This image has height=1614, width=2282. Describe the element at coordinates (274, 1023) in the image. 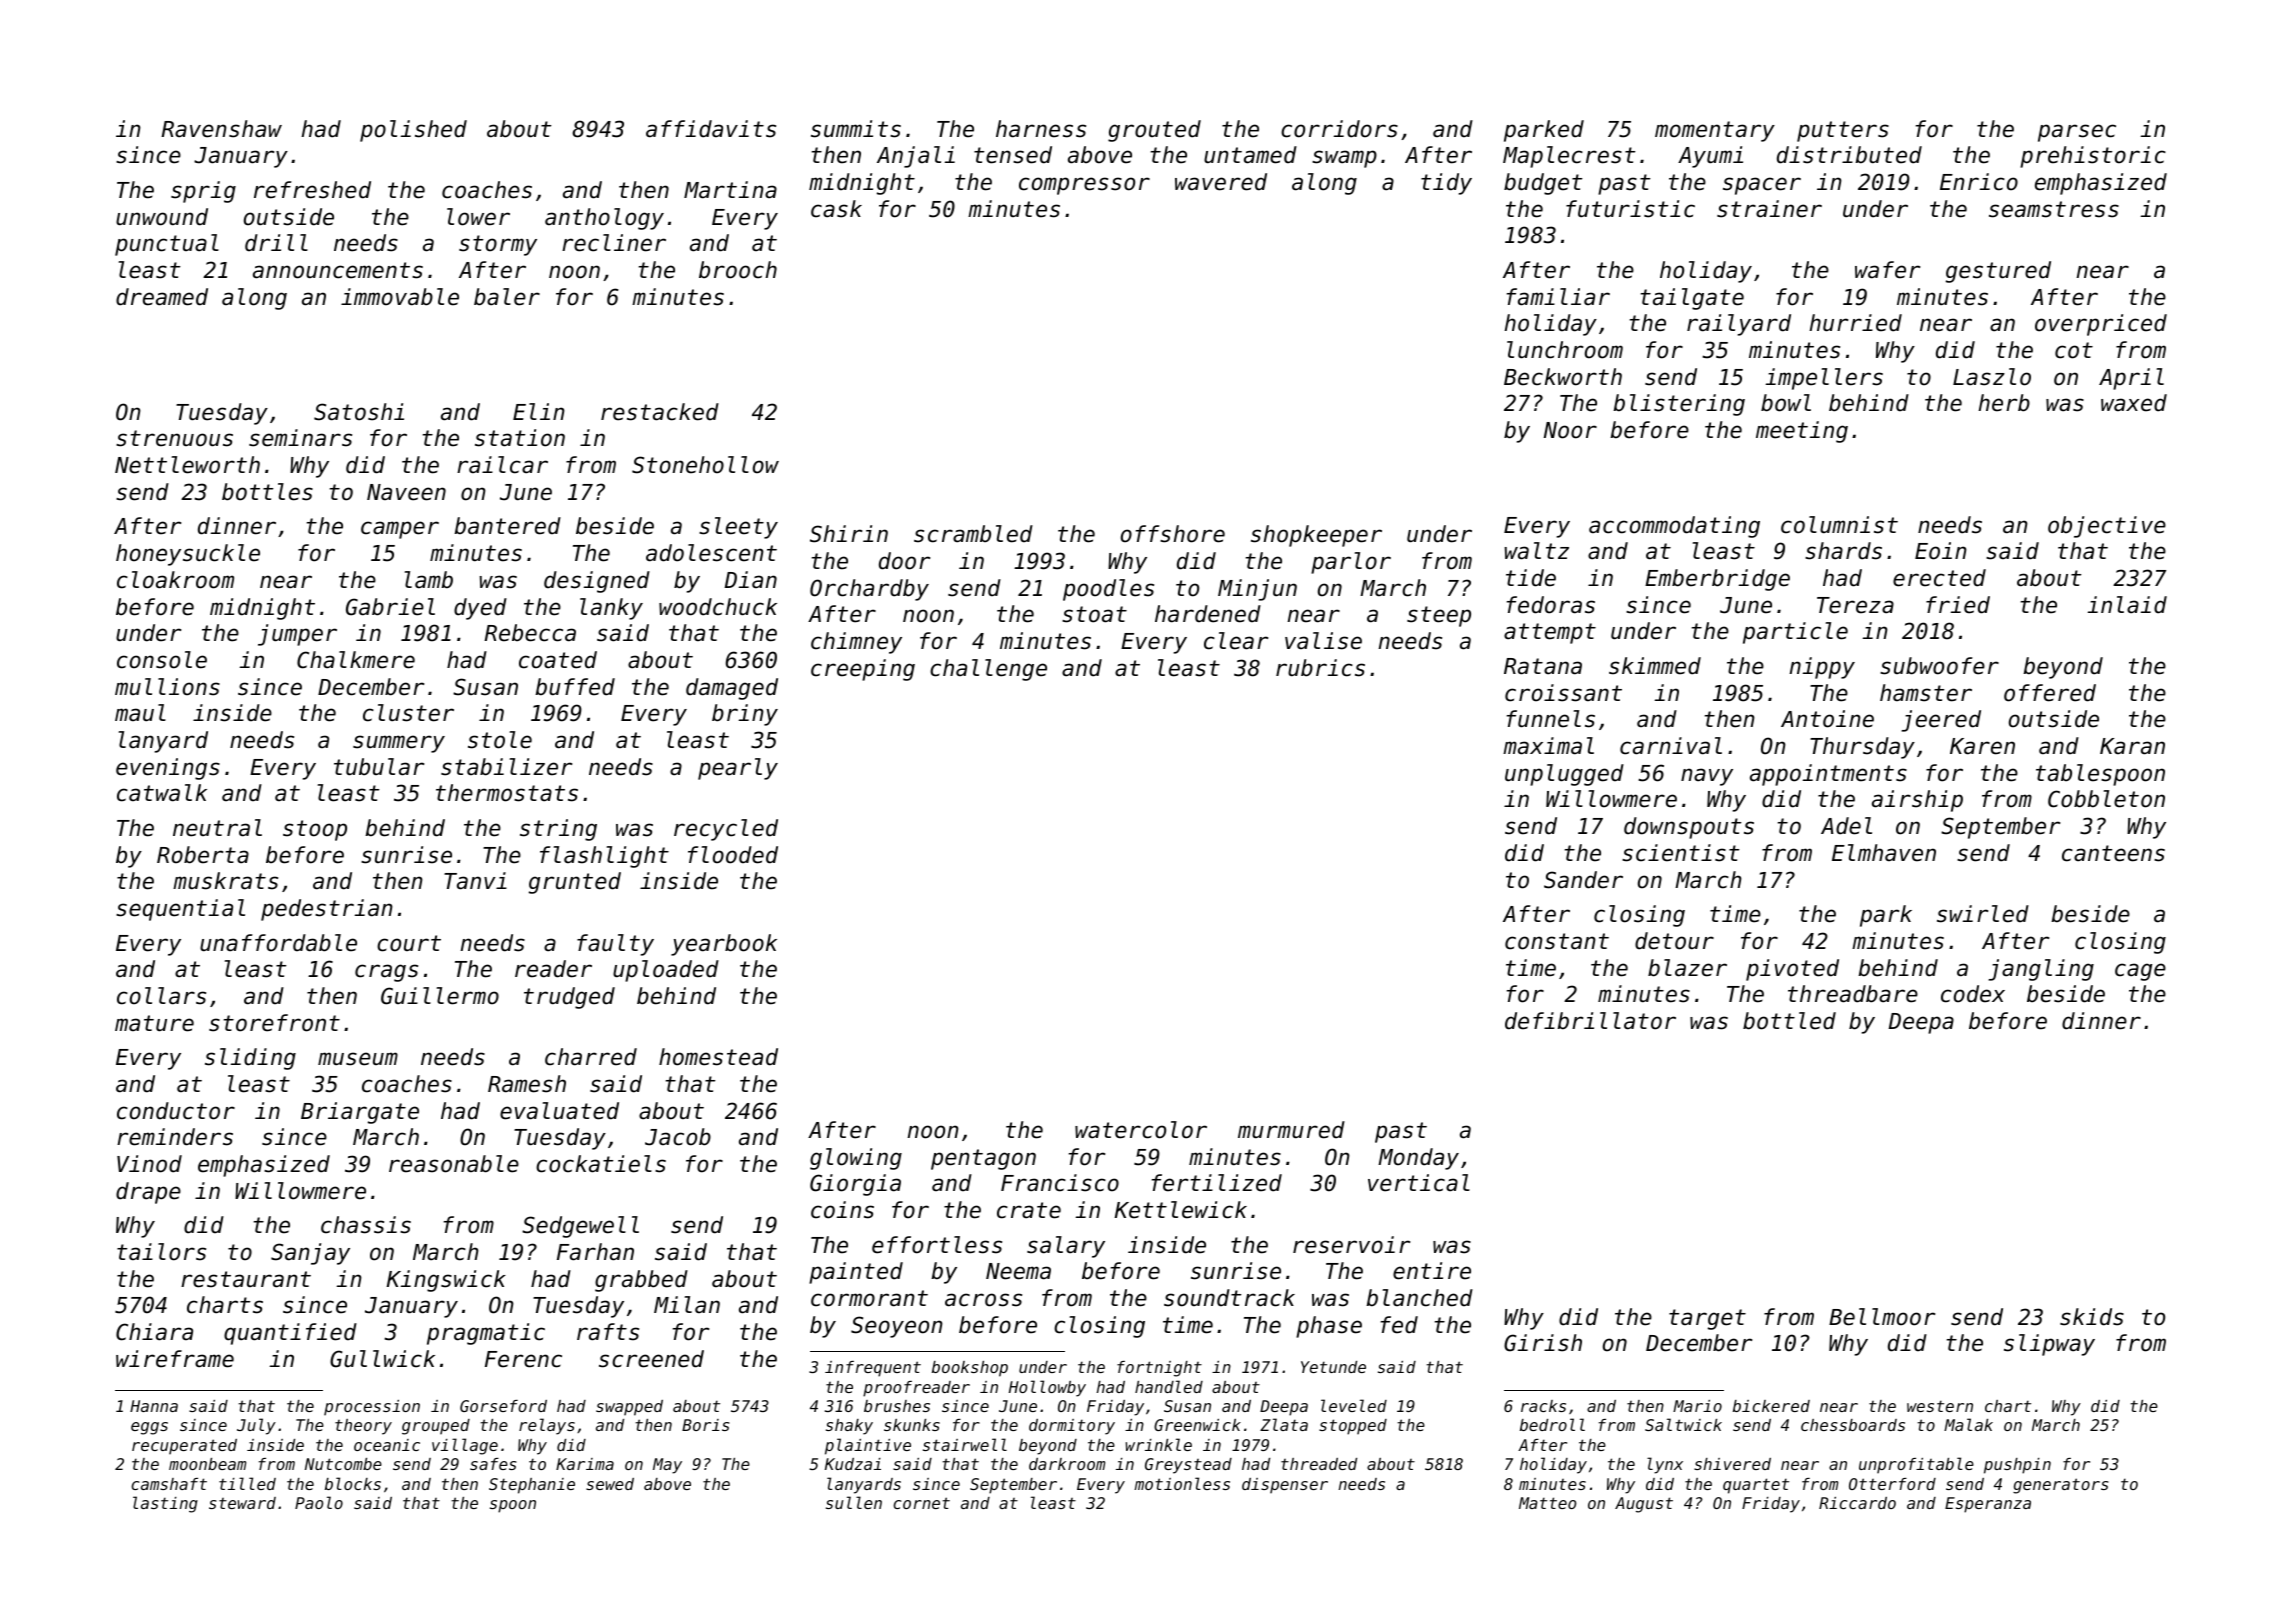

I see `storefront` at that location.
